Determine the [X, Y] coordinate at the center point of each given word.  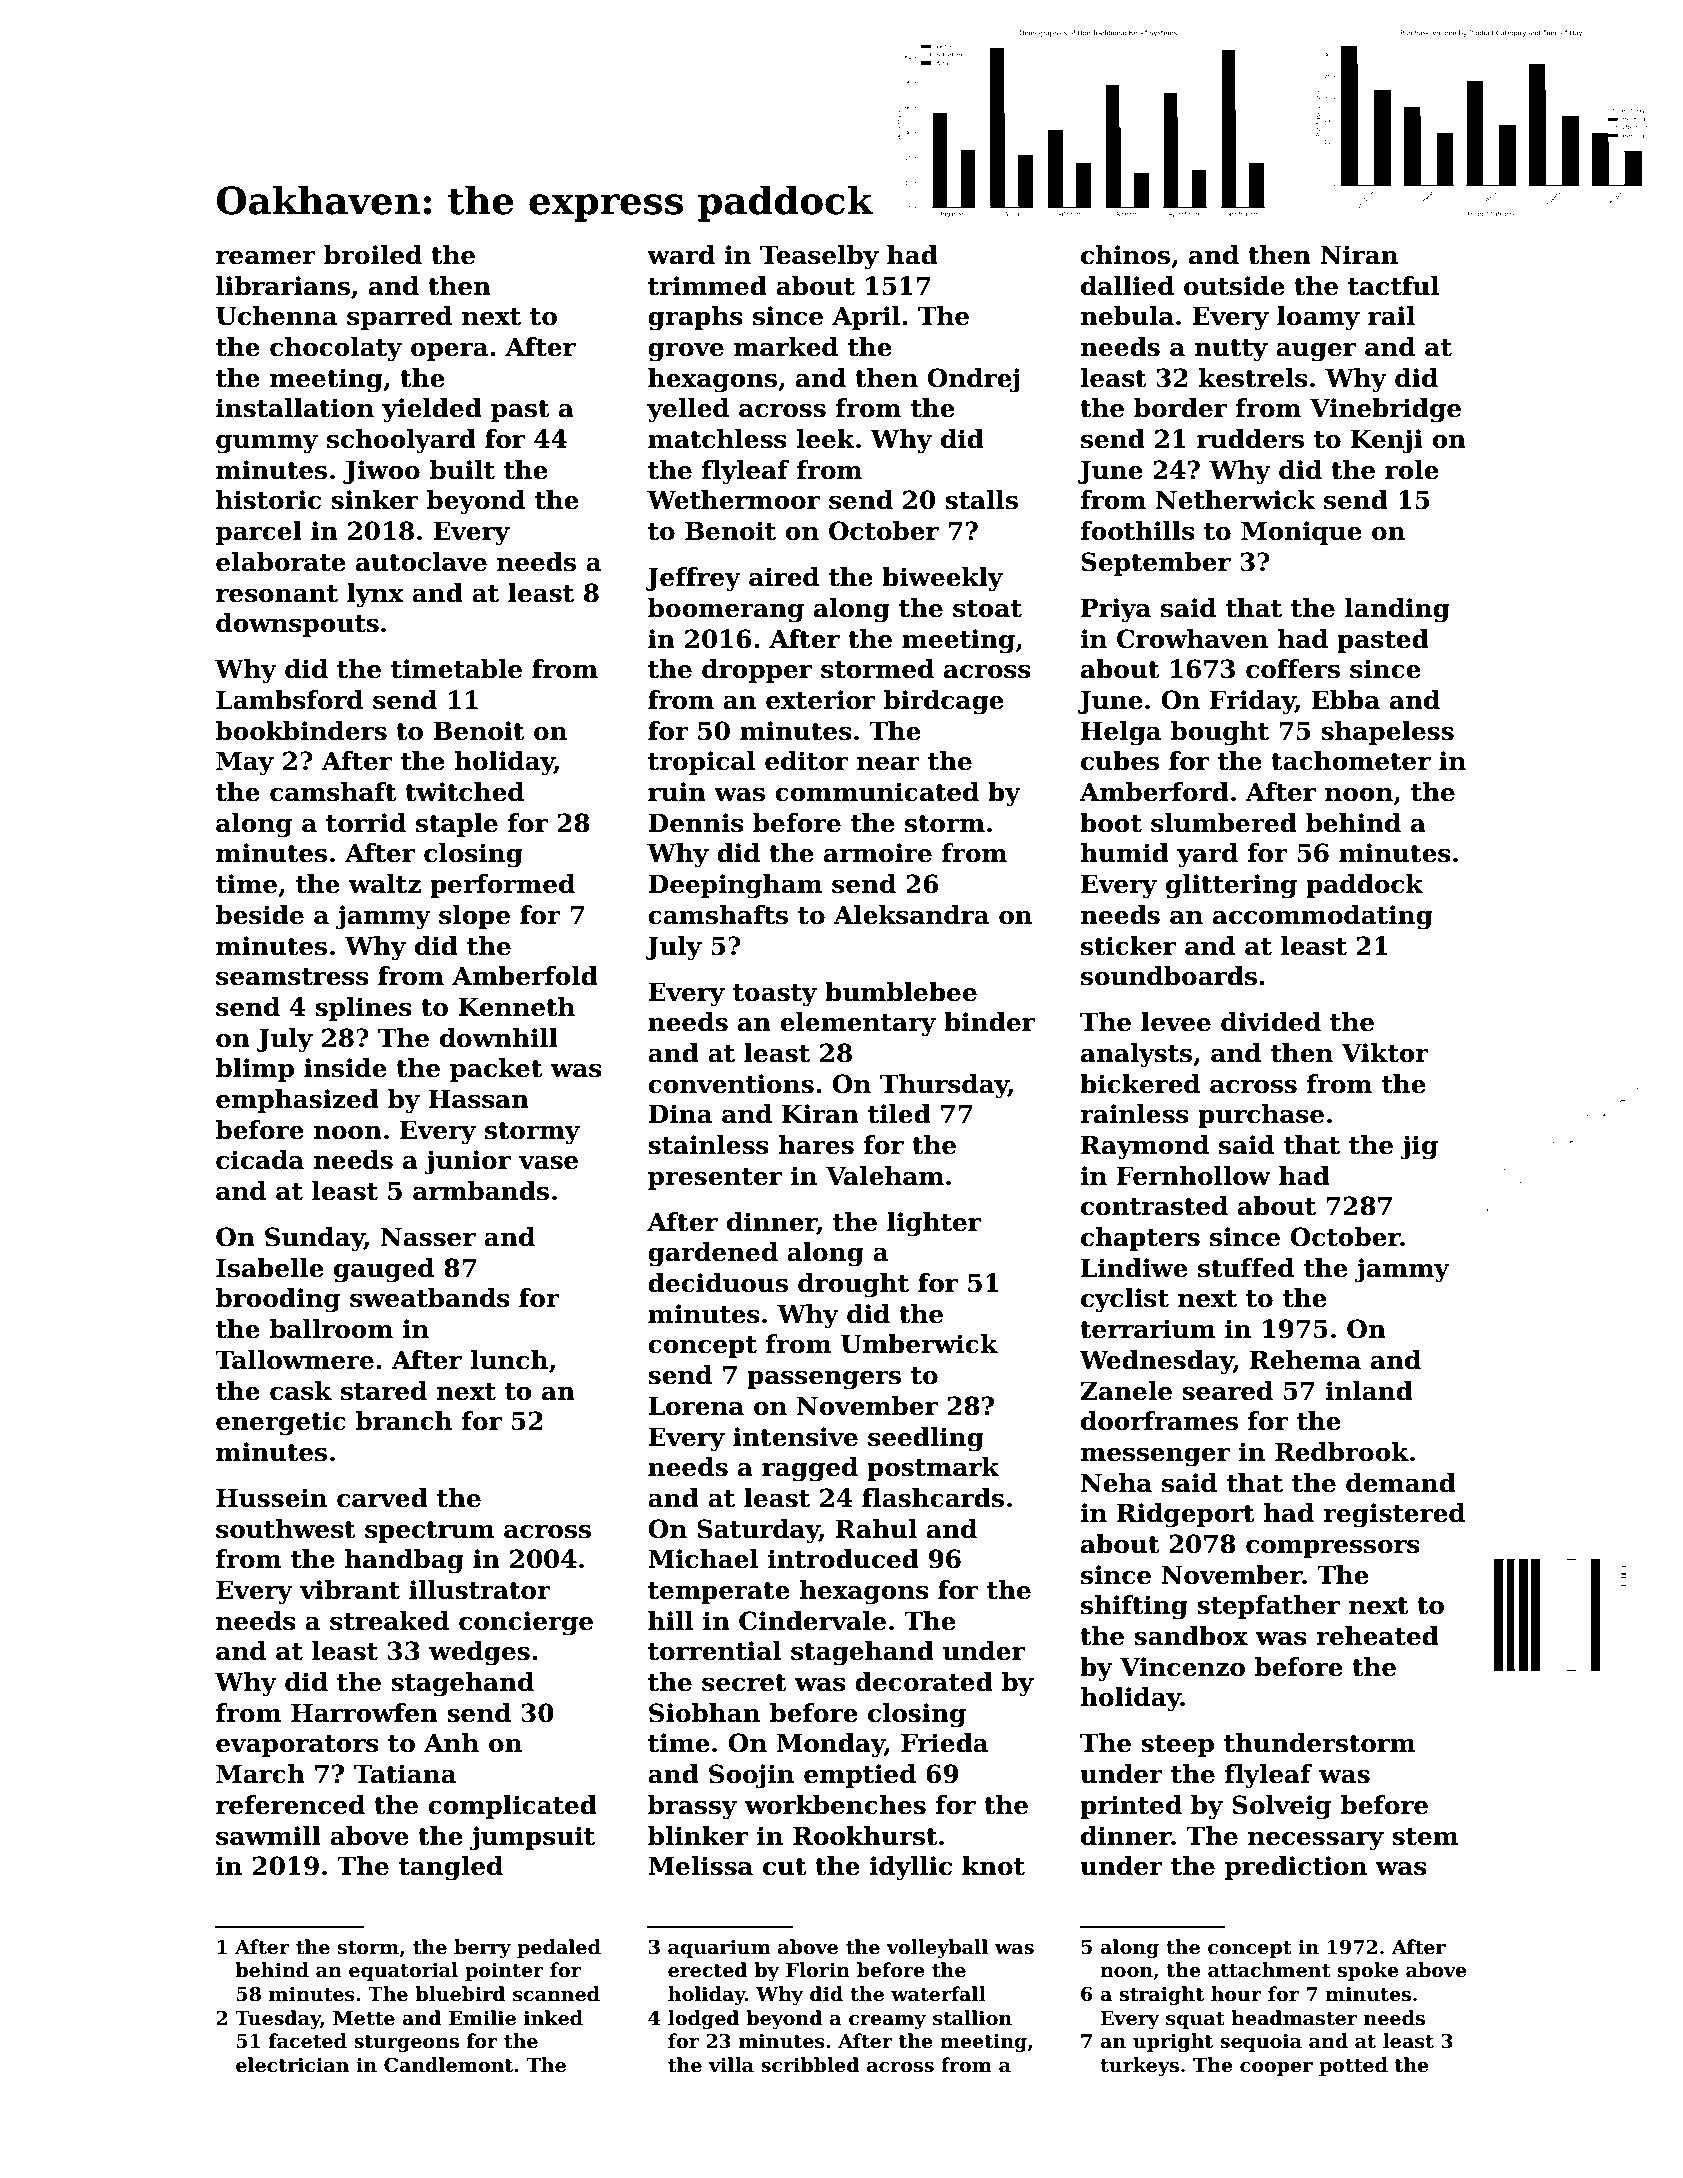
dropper [757, 671]
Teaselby [819, 257]
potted [1353, 2066]
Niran [1359, 255]
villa [731, 2065]
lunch [509, 1360]
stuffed [1246, 1268]
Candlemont [448, 2065]
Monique [1301, 533]
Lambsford [289, 700]
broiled [373, 255]
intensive [795, 1437]
